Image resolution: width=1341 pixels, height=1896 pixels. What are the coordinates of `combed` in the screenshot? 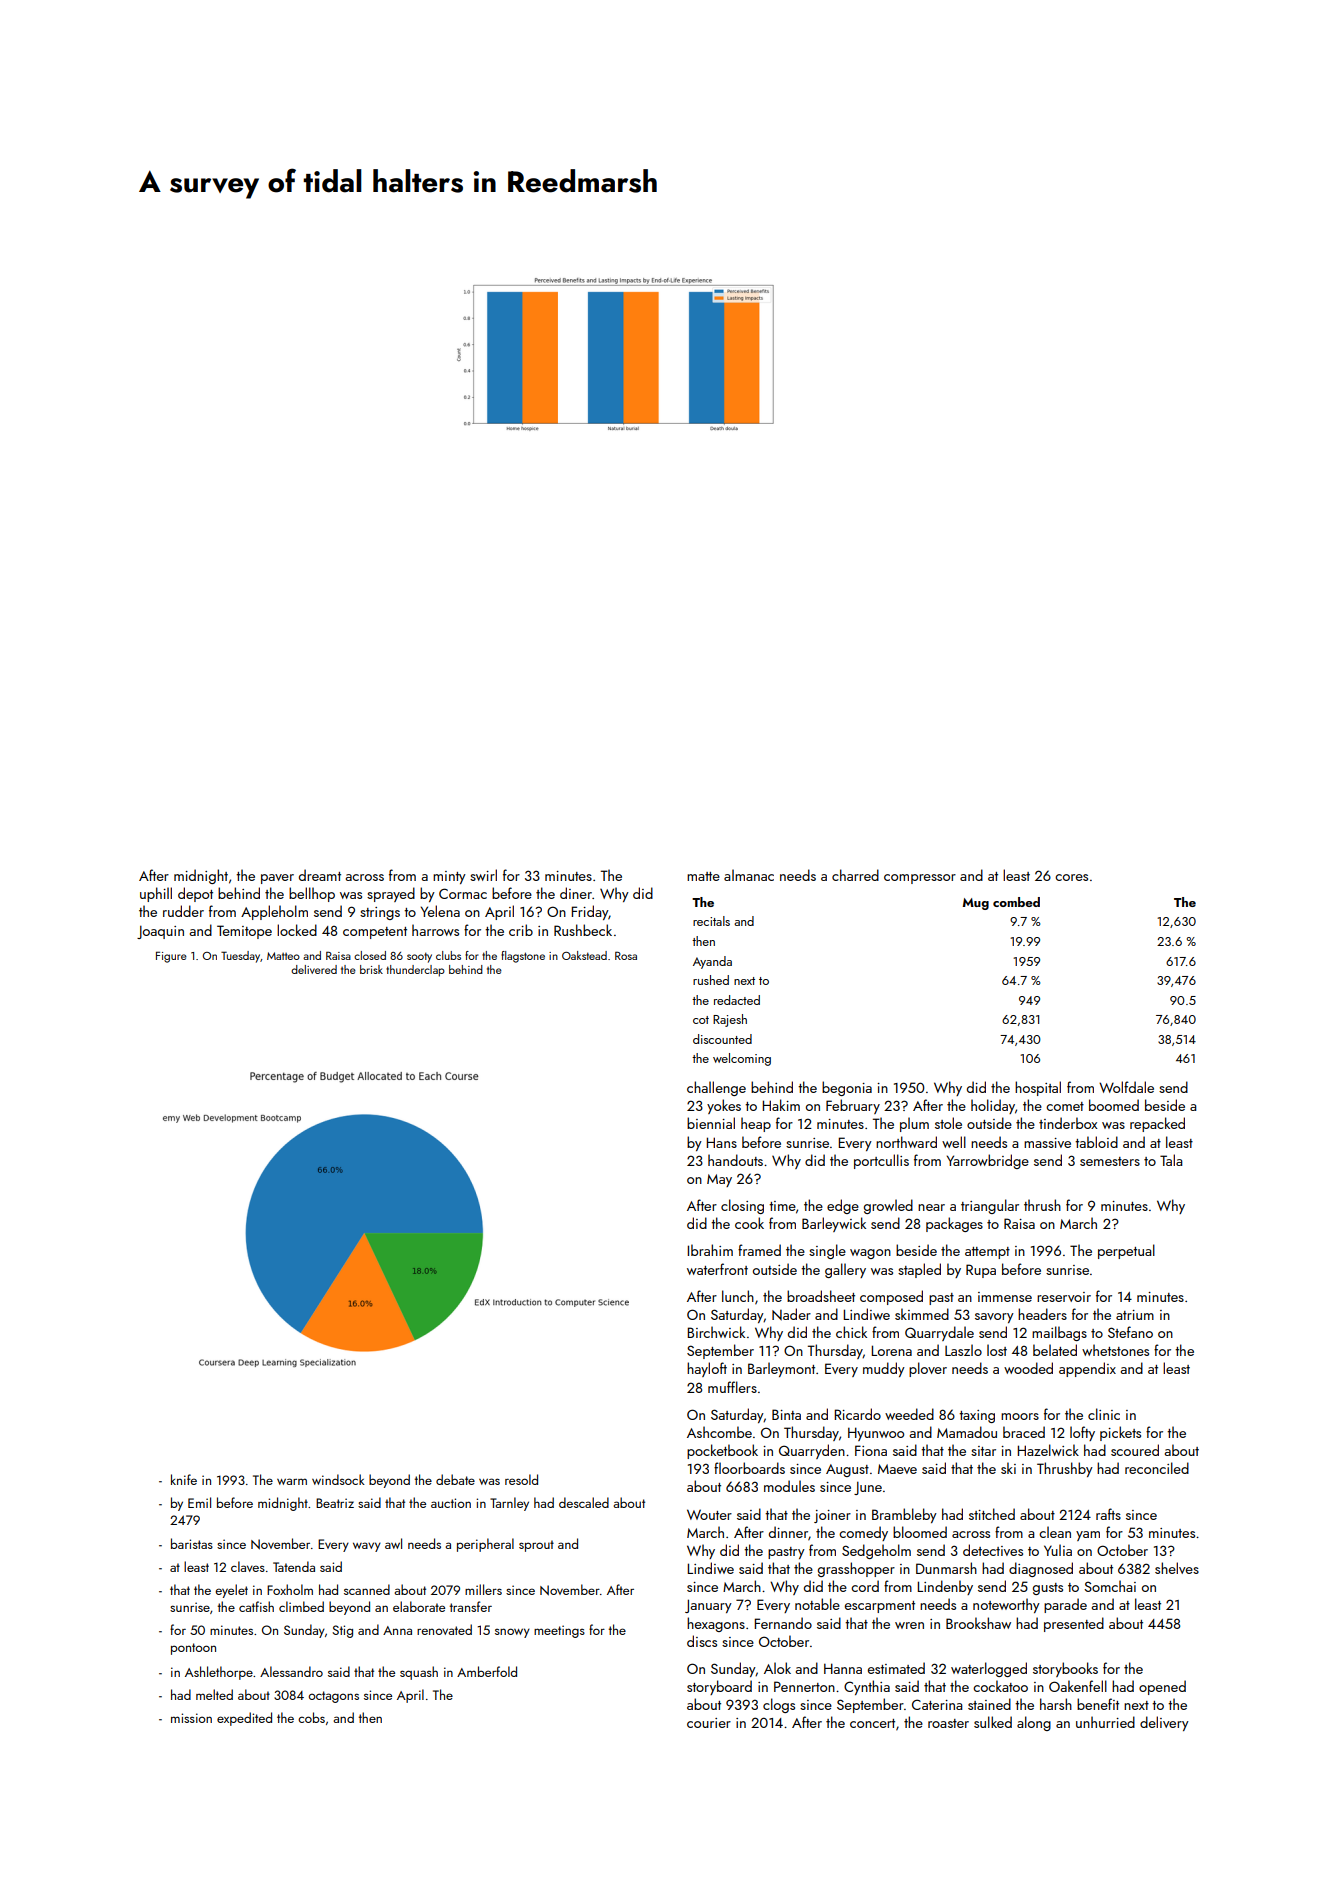 It's located at (1016, 902).
